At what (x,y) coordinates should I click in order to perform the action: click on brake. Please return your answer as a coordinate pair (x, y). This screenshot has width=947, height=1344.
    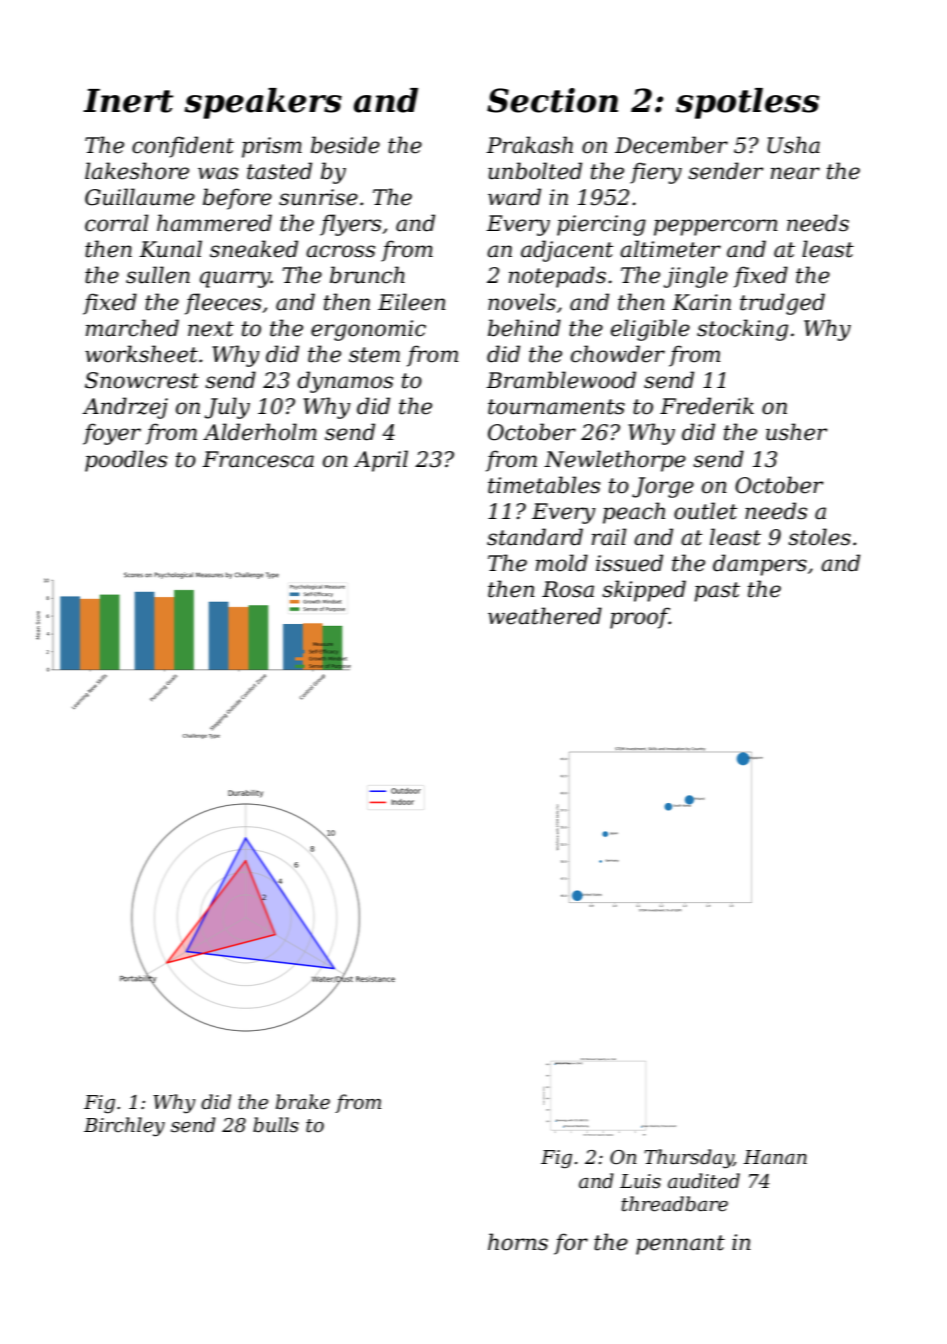
    Looking at the image, I should click on (303, 1102).
